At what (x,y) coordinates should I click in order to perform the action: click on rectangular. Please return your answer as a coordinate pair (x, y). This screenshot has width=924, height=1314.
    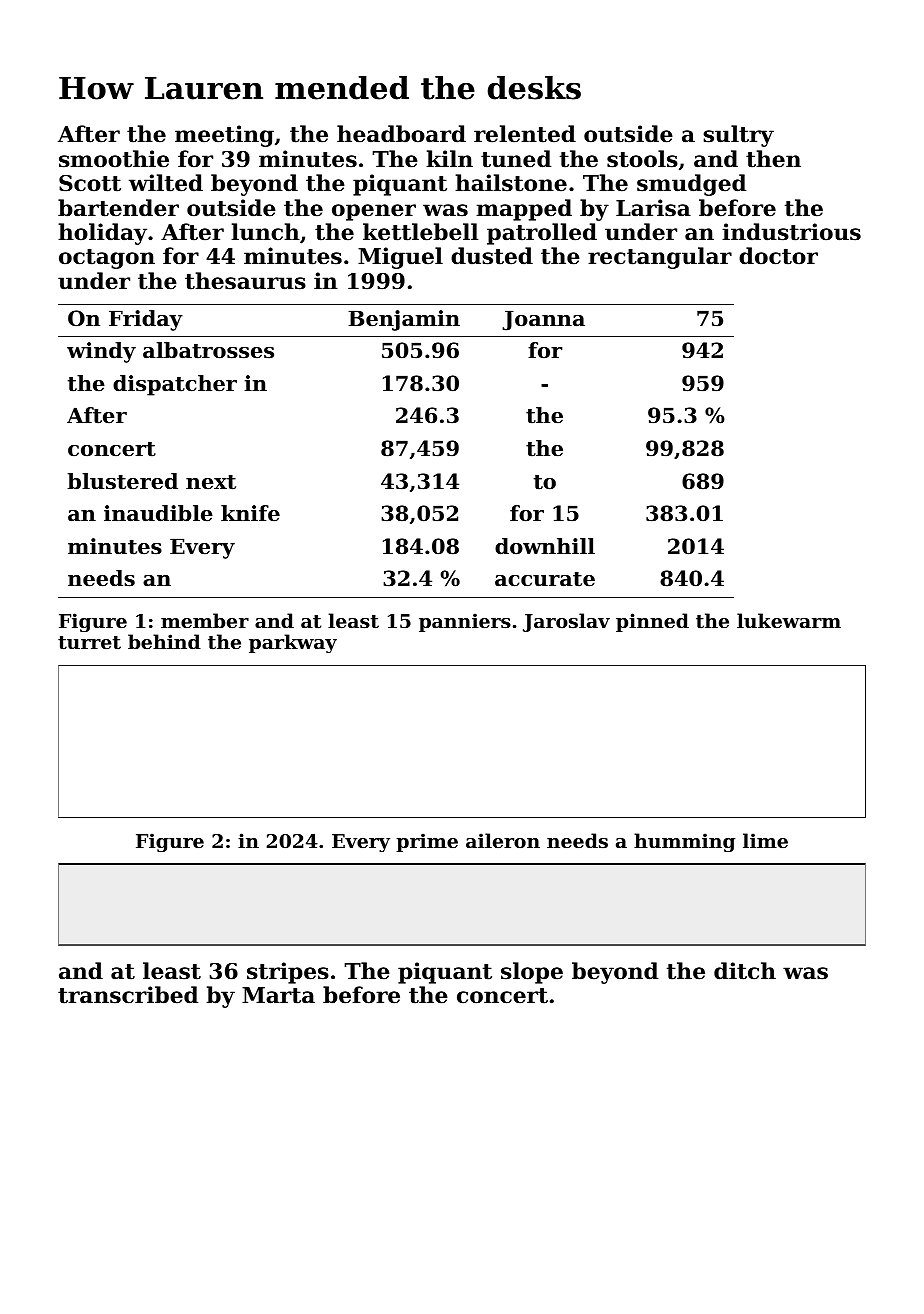
    Looking at the image, I should click on (660, 258).
